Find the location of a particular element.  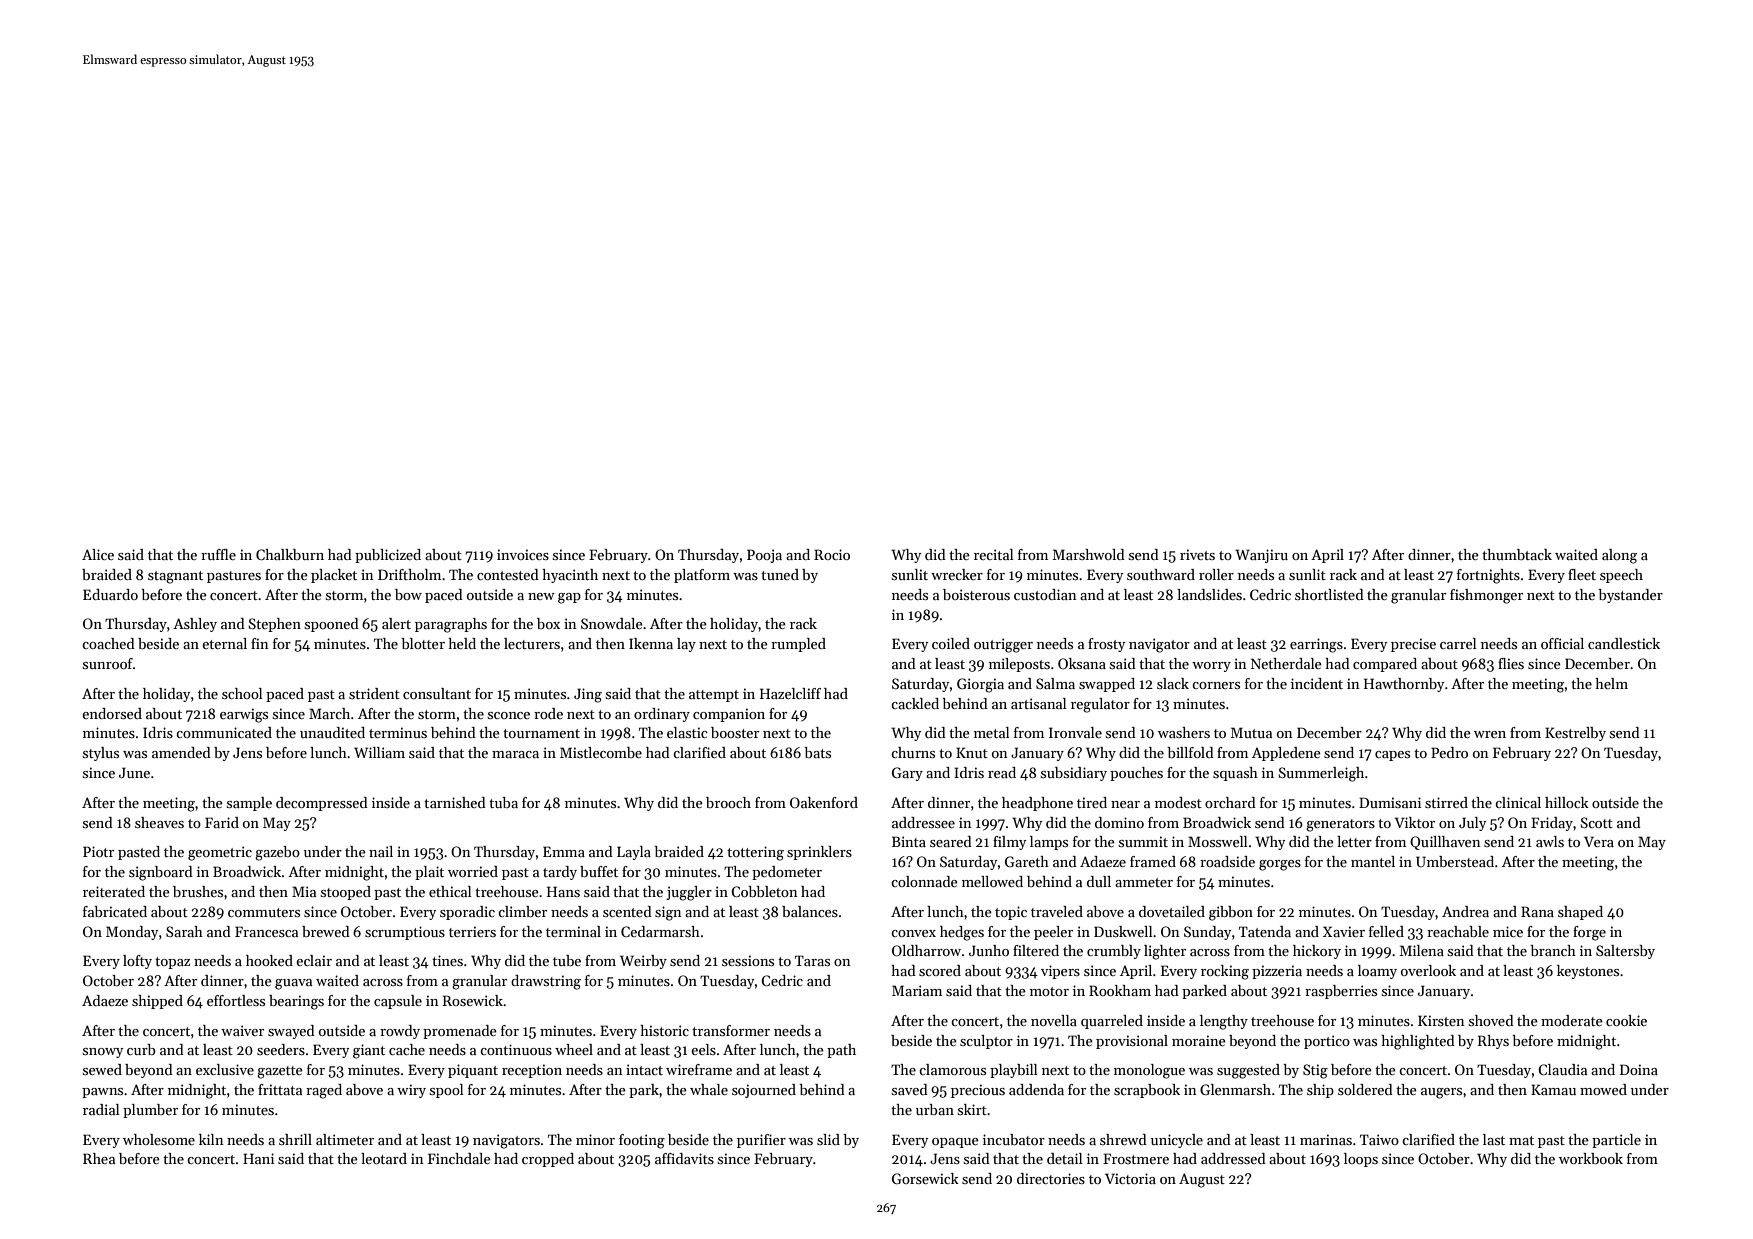

detail is located at coordinates (1065, 1158).
